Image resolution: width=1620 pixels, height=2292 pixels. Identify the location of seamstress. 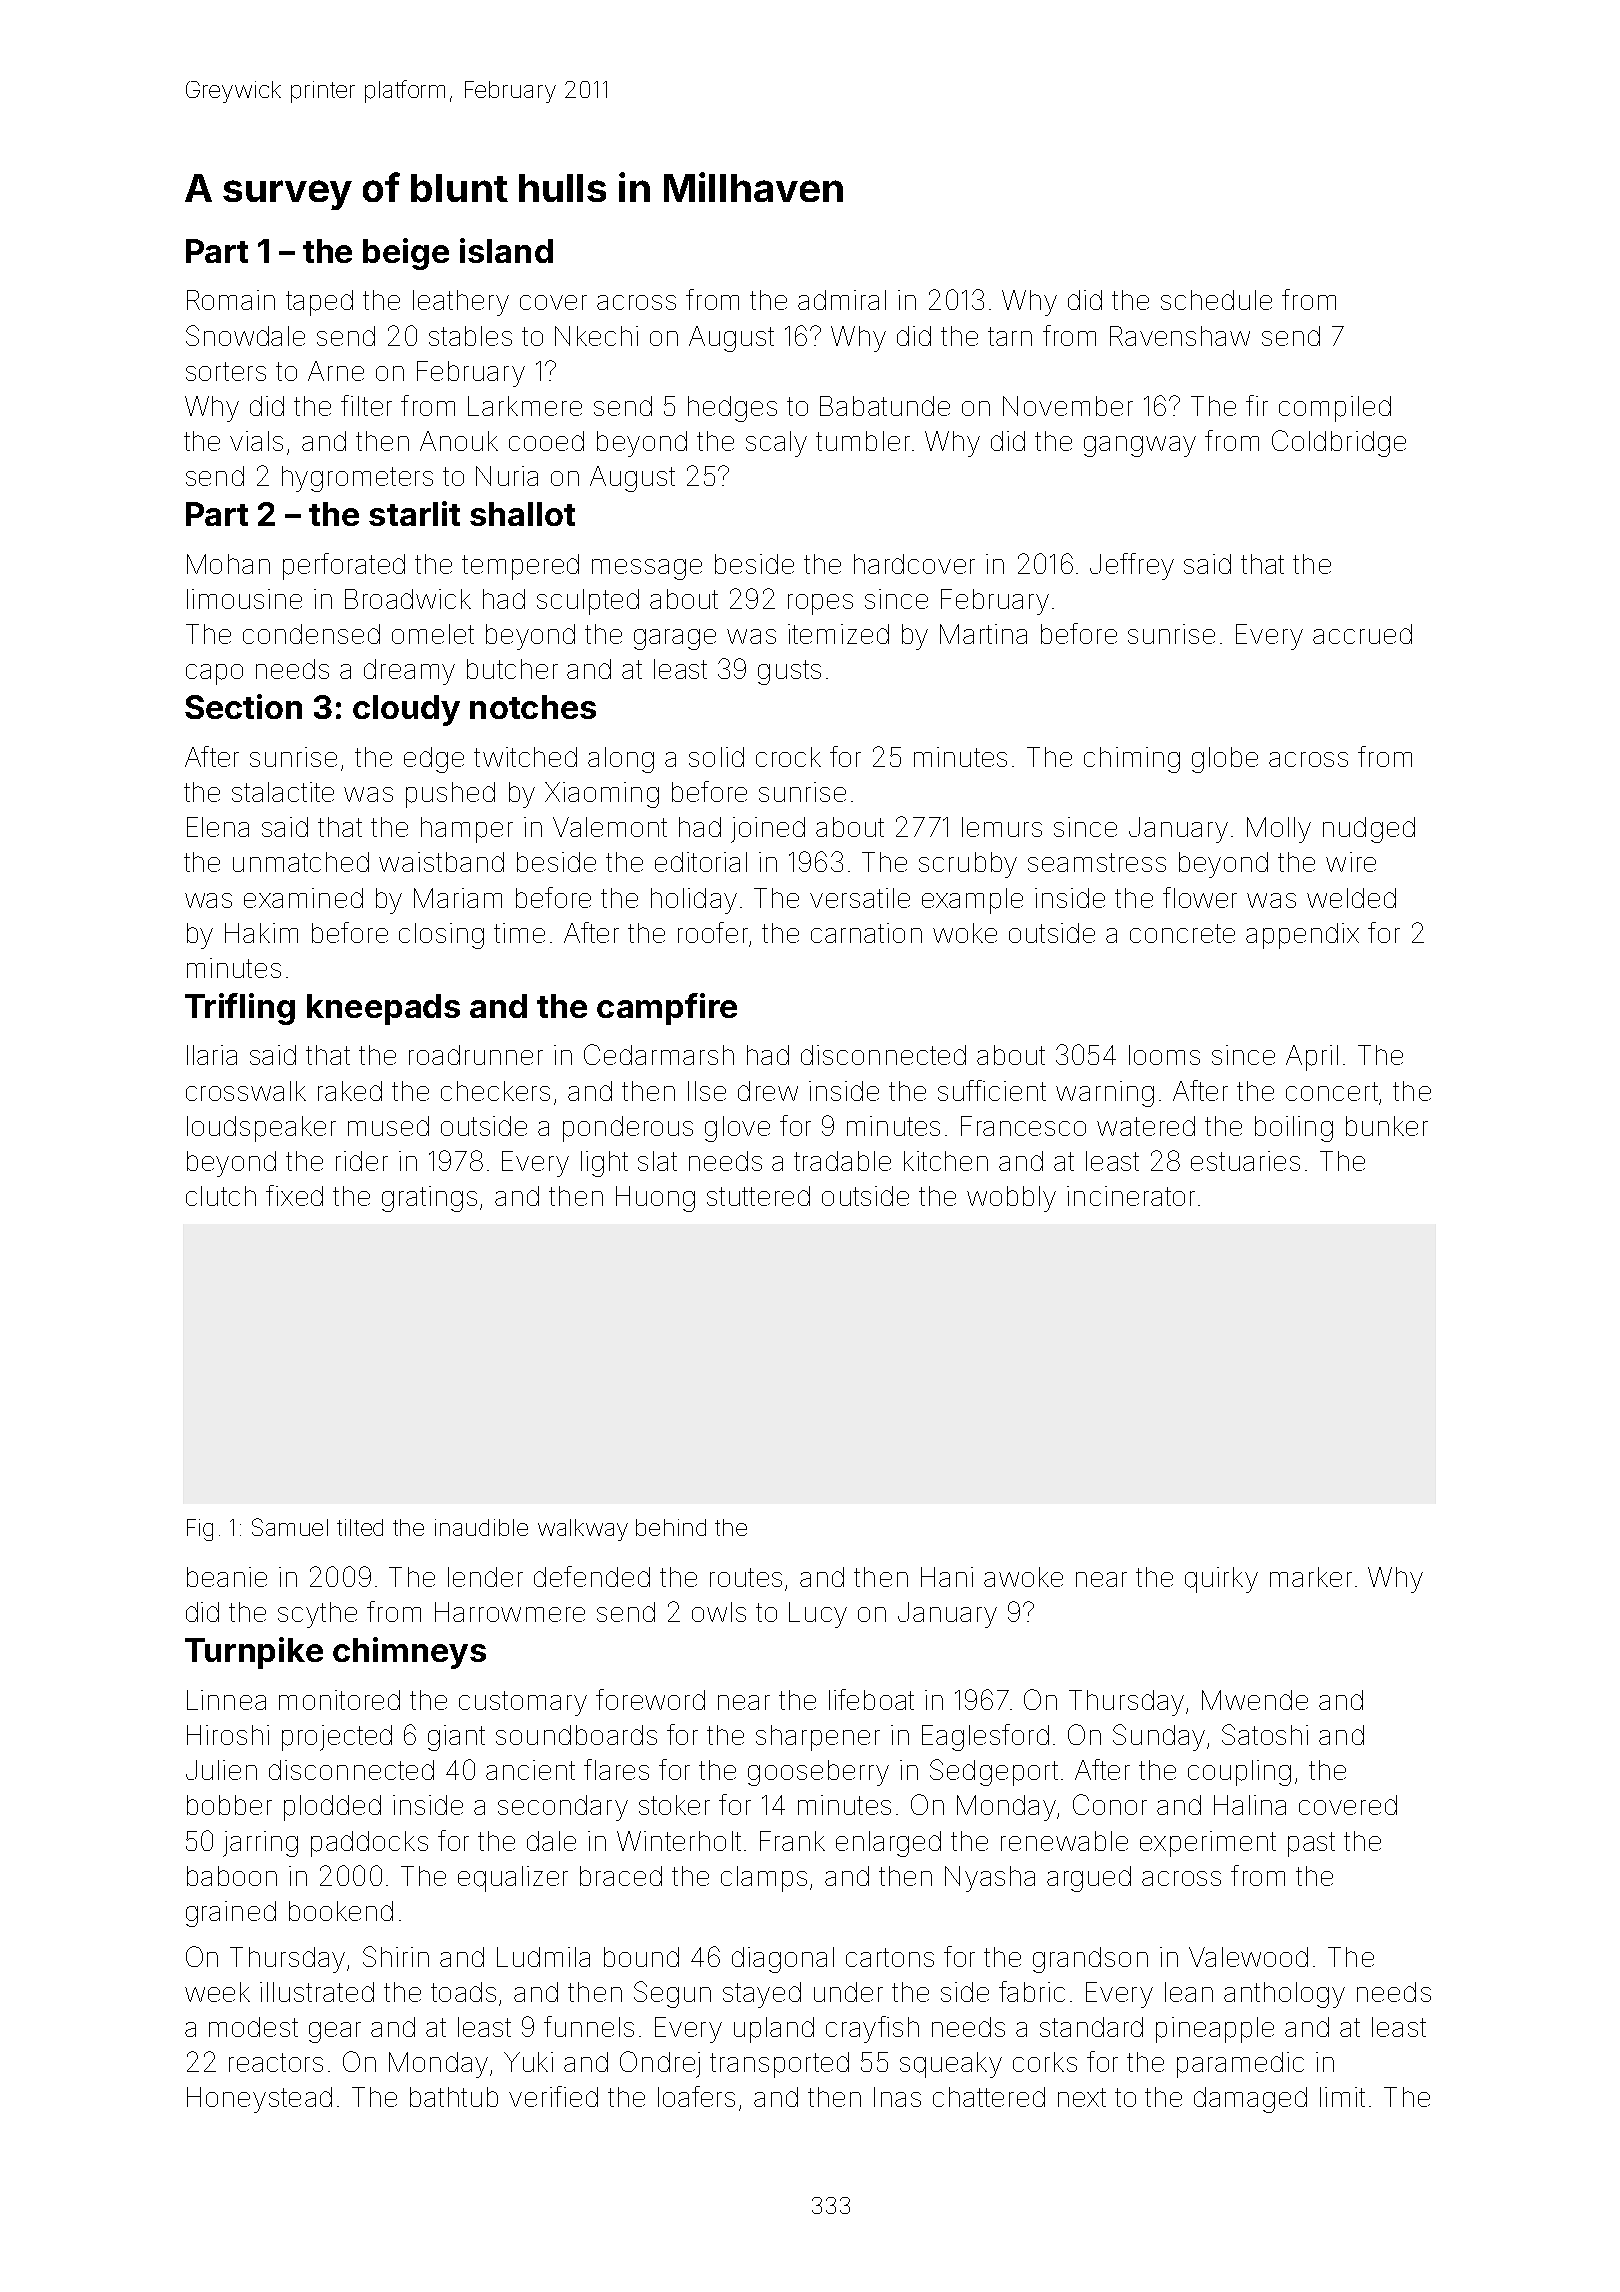
(1097, 862).
